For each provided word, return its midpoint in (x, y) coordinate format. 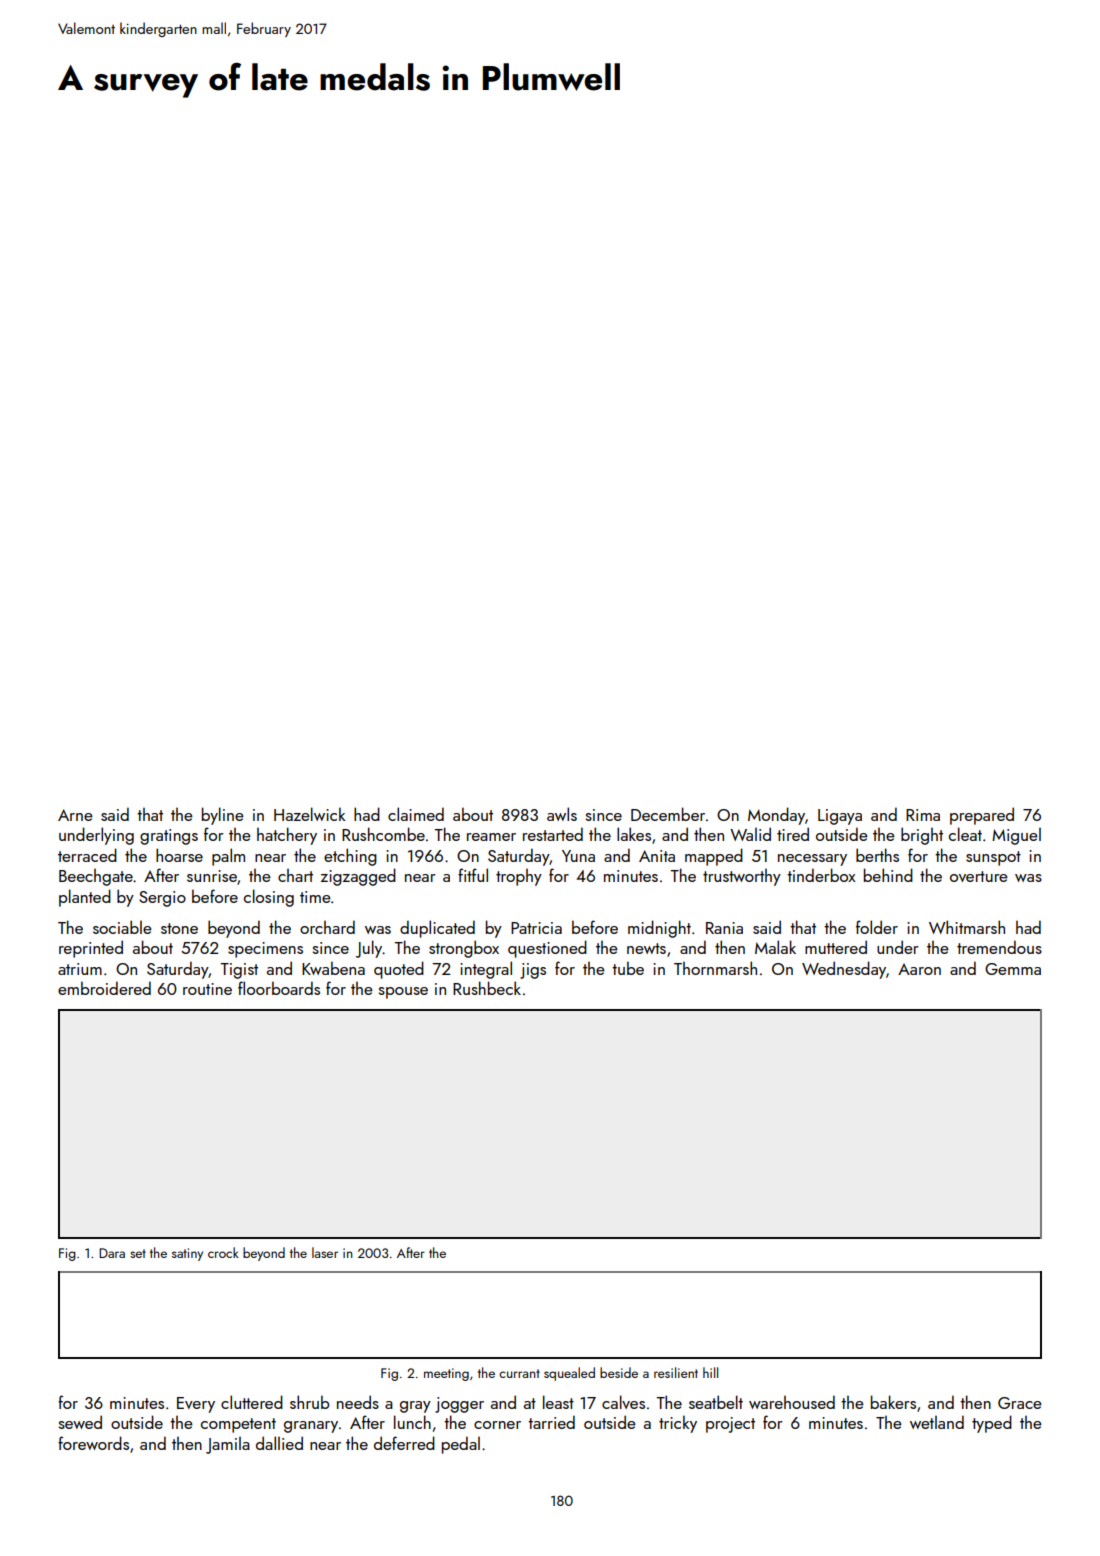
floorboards (279, 988)
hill (710, 1372)
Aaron (919, 969)
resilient (676, 1372)
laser (325, 1252)
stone (179, 928)
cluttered (252, 1402)
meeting (446, 1374)
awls (562, 814)
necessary (812, 860)
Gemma (1013, 969)
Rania (724, 928)
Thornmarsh (715, 968)
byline (223, 816)
